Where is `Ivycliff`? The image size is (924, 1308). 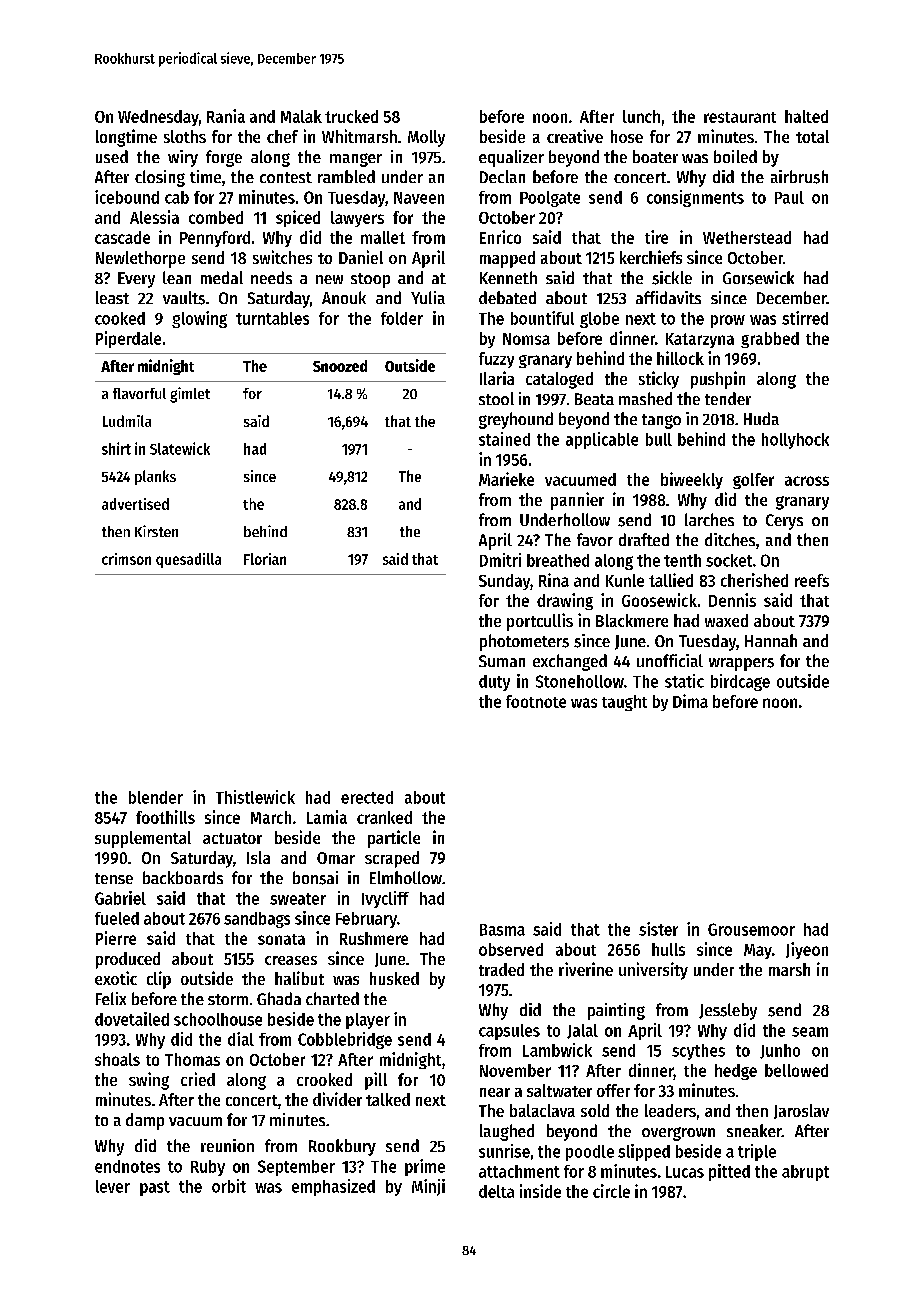 Ivycliff is located at coordinates (385, 899).
